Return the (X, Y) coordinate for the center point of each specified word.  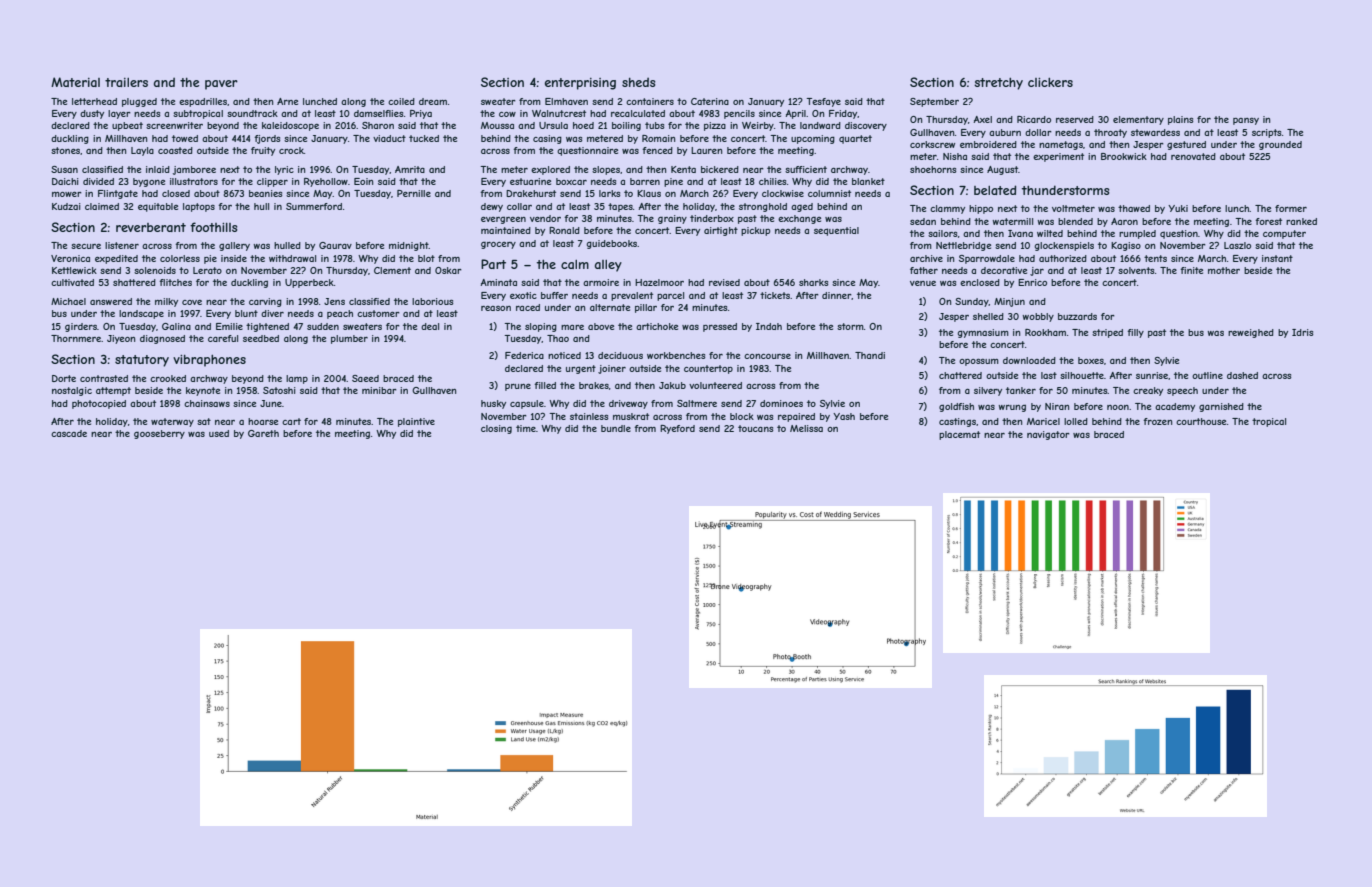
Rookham (1045, 332)
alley (608, 266)
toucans (756, 428)
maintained (506, 230)
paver (221, 85)
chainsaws (207, 403)
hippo (981, 209)
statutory (142, 361)
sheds (639, 82)
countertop (708, 369)
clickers (1050, 82)
